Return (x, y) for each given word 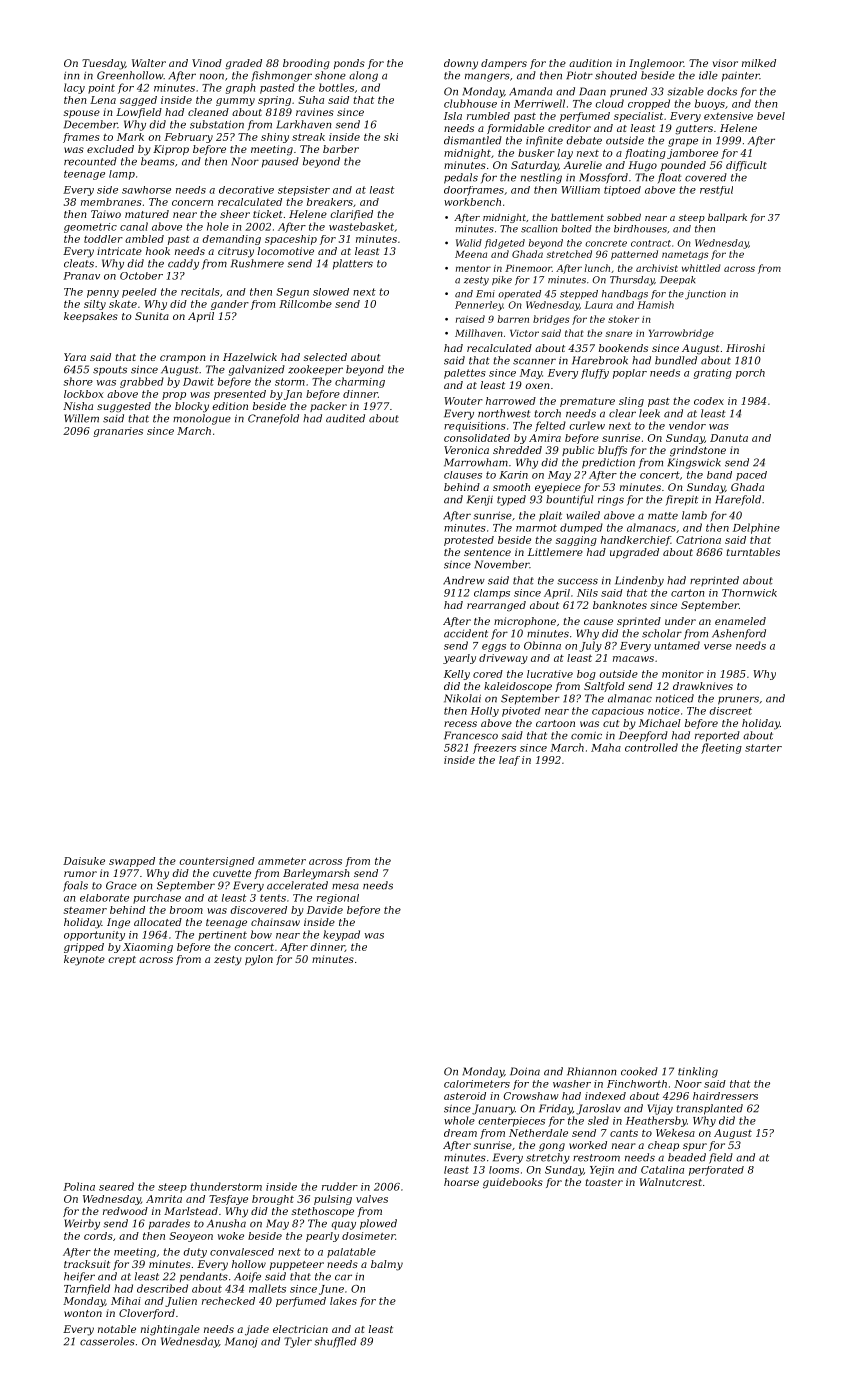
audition (590, 63)
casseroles (107, 1341)
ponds (349, 64)
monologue (202, 419)
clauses (463, 475)
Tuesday (103, 64)
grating (713, 374)
